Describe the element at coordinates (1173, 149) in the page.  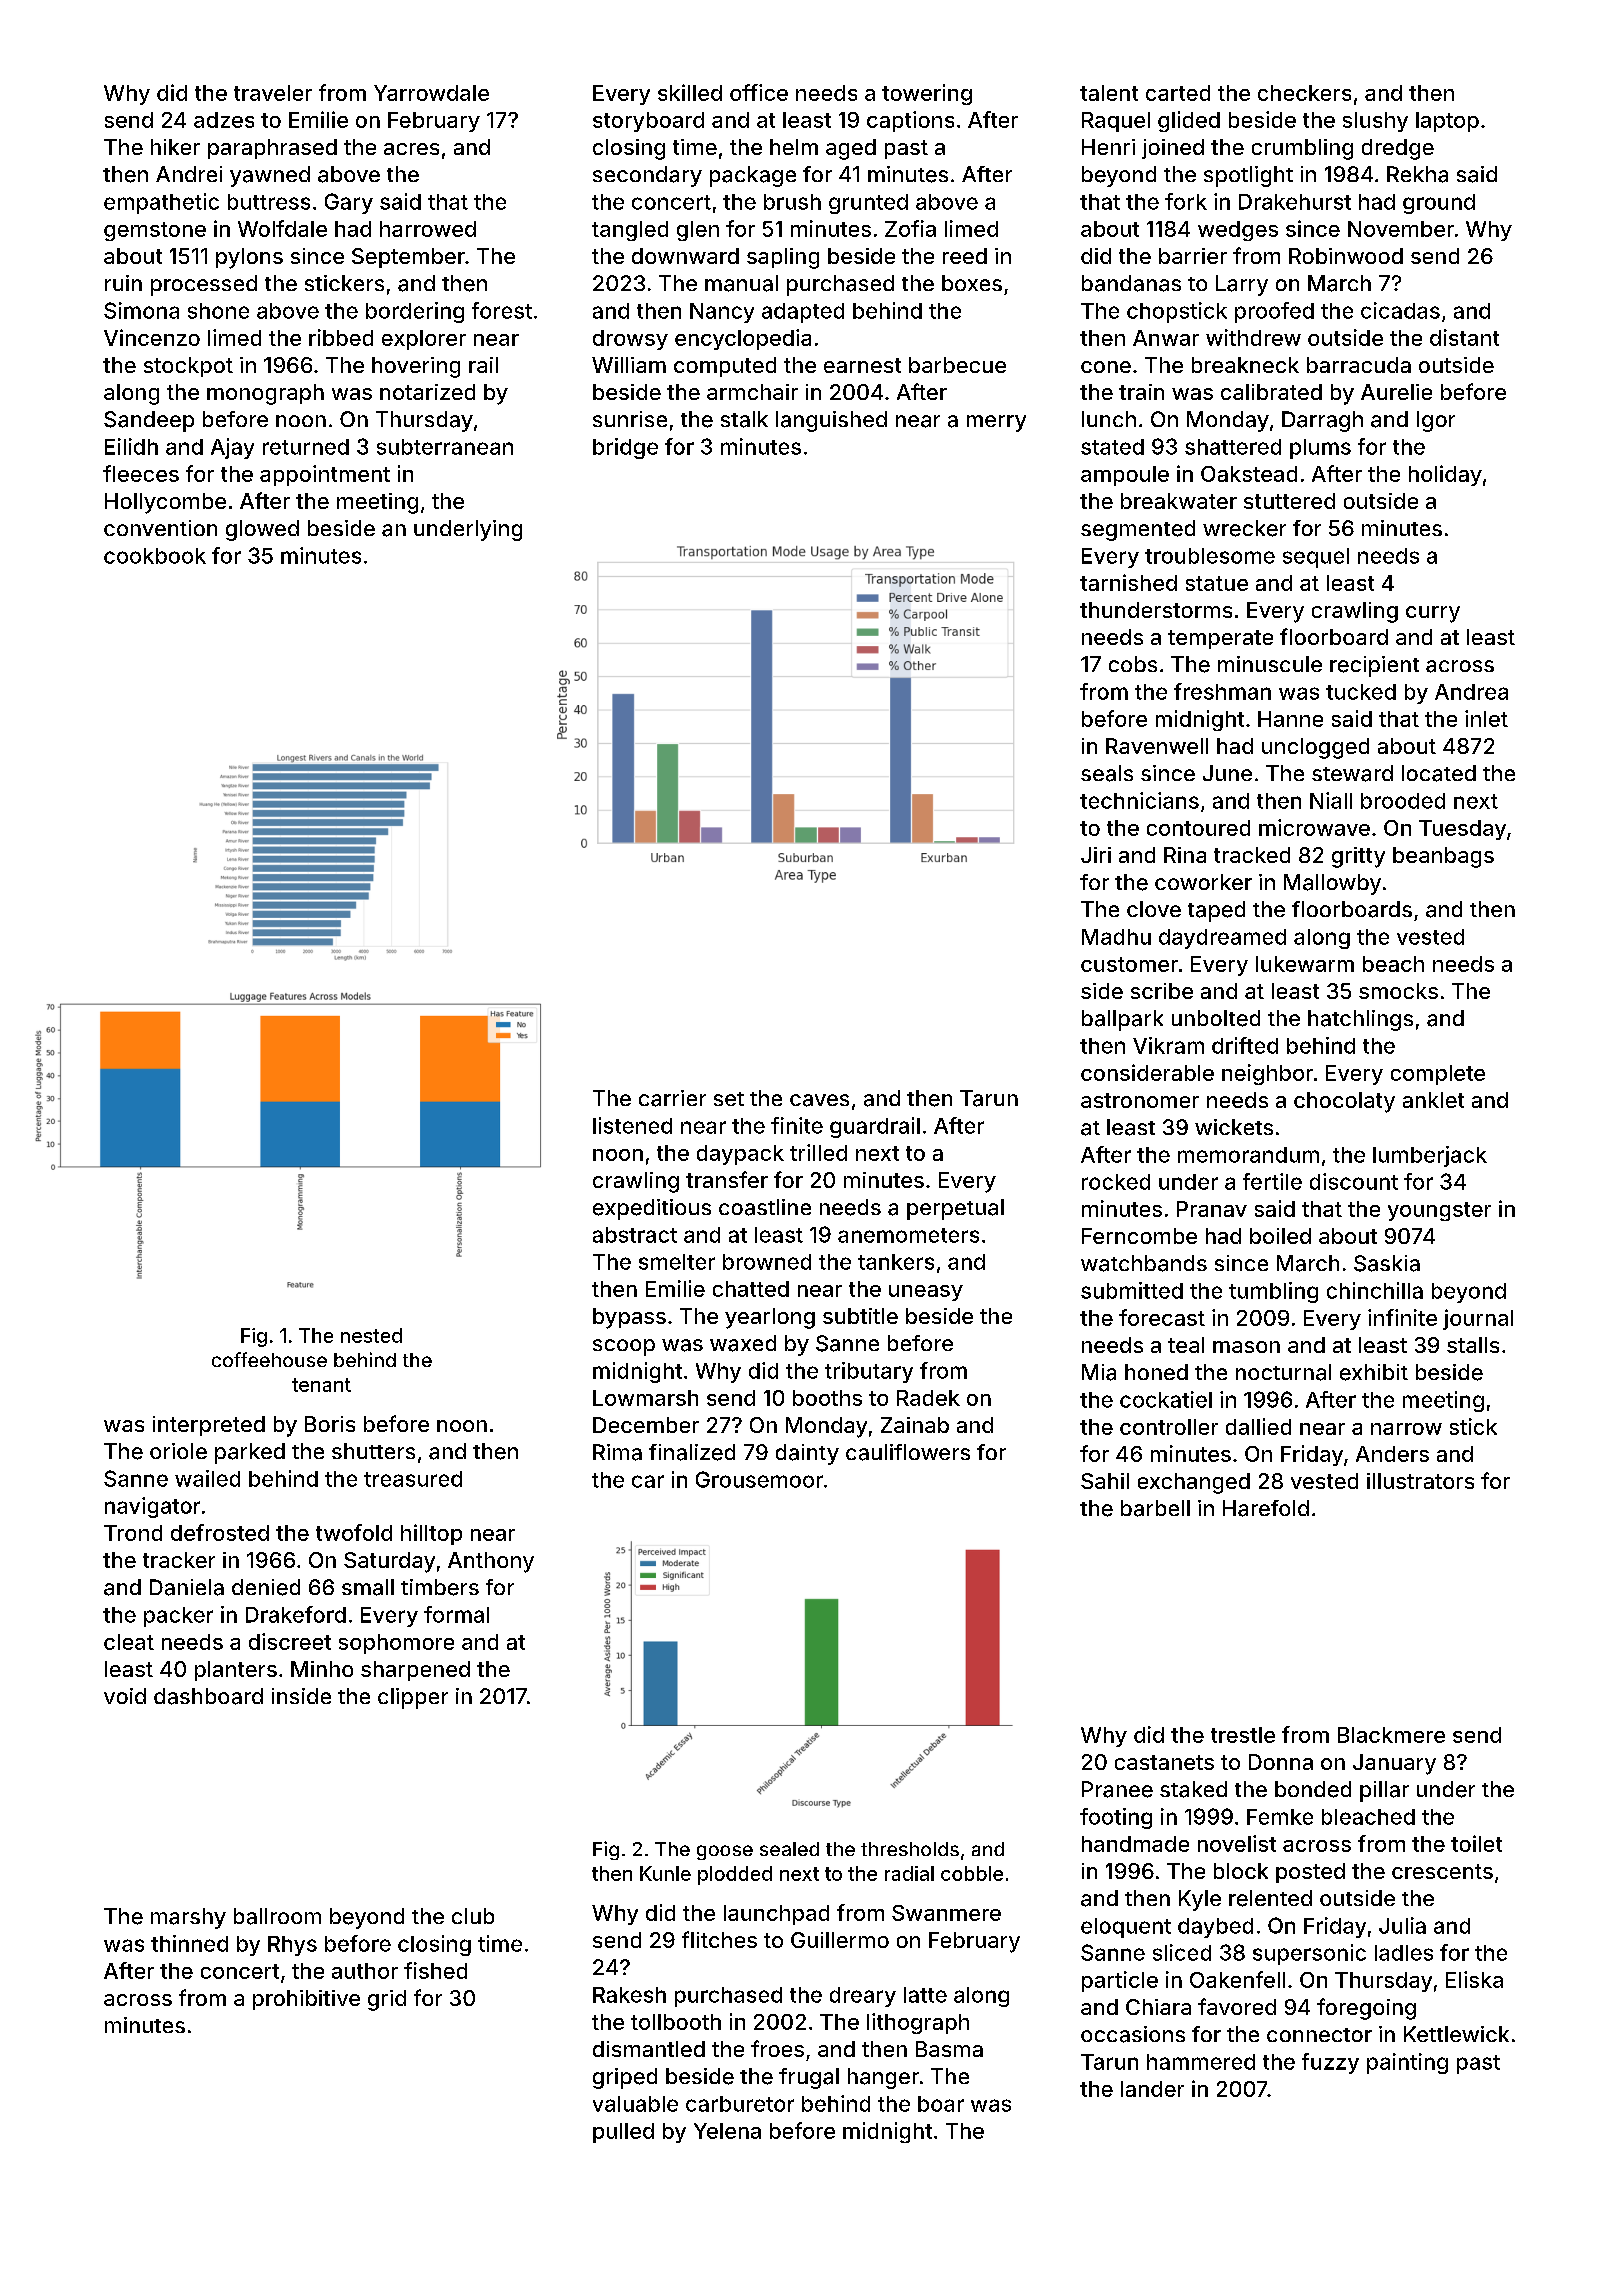
I see `joined` at that location.
